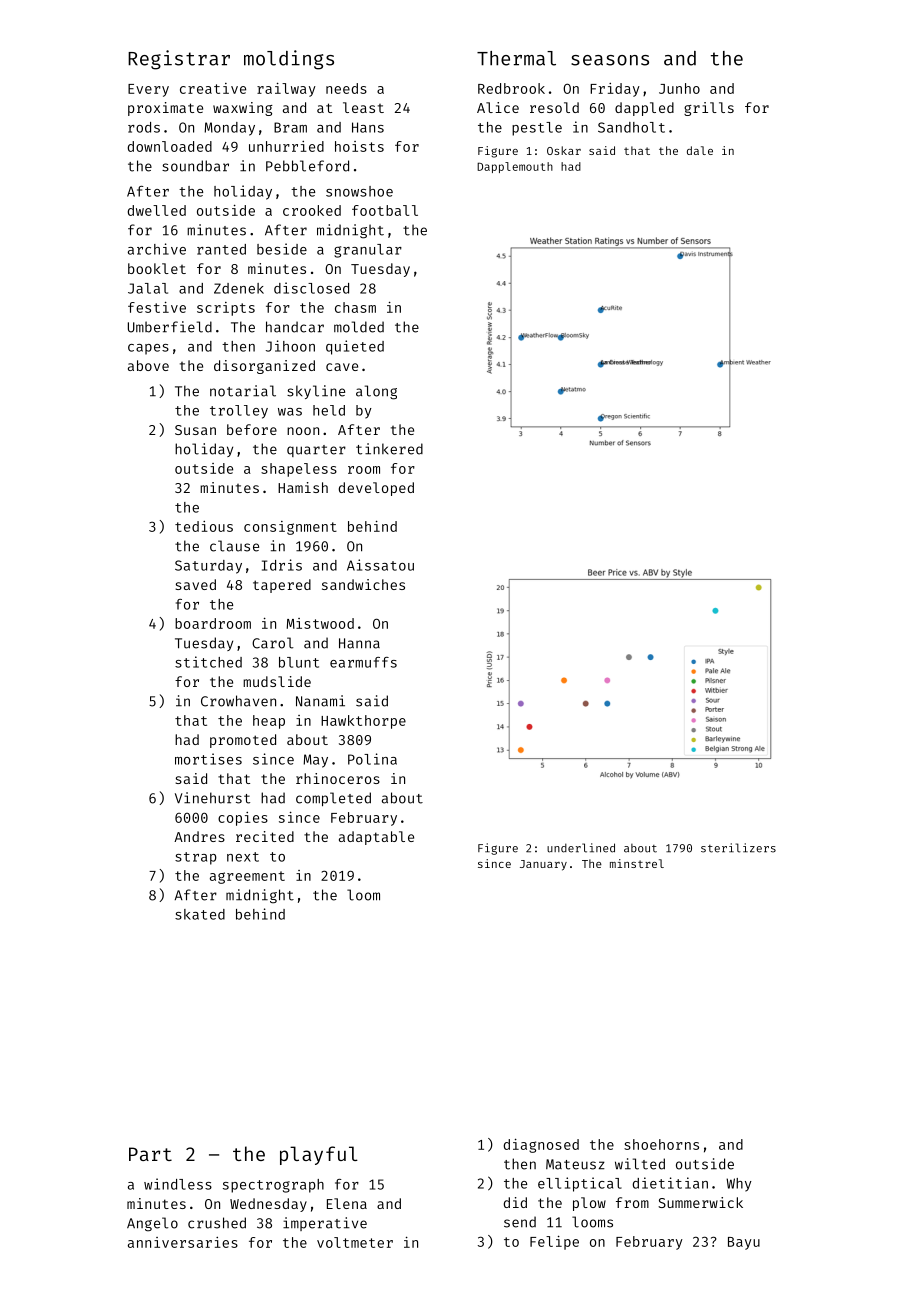  Describe the element at coordinates (700, 150) in the page. I see `dale` at that location.
